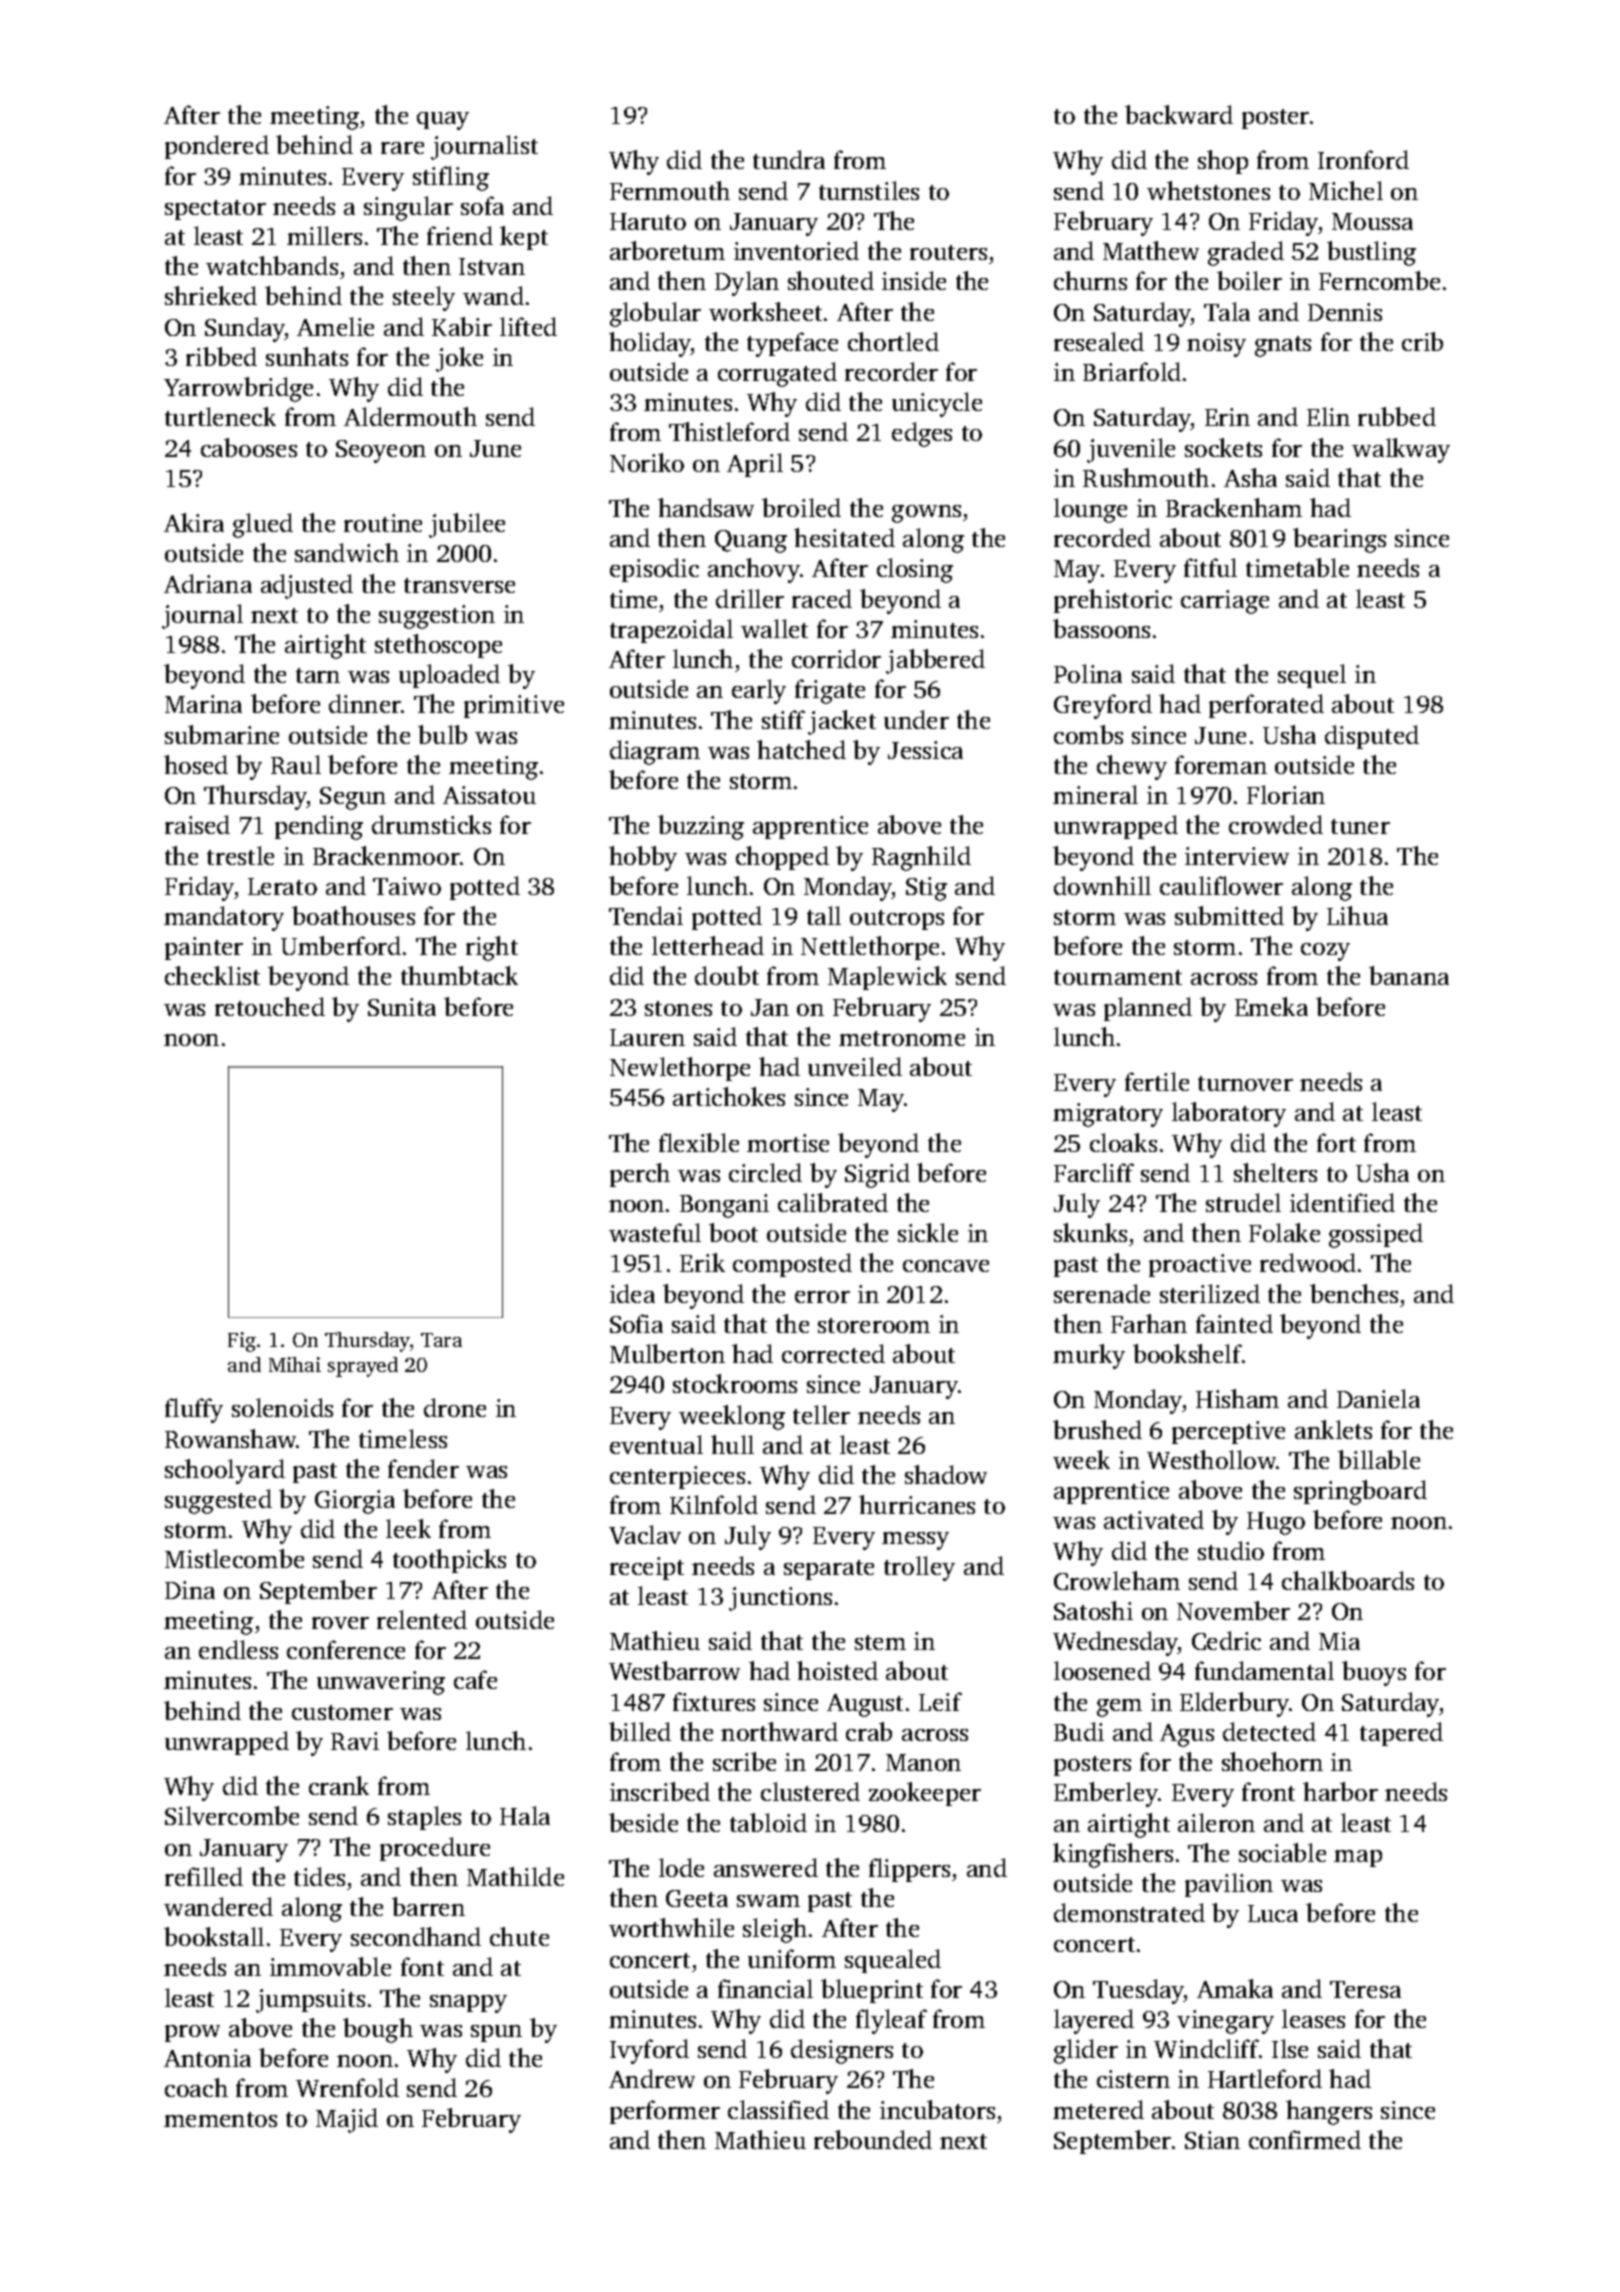 This page has height=2292, width=1620. What do you see at coordinates (789, 159) in the page?
I see `tundra` at bounding box center [789, 159].
